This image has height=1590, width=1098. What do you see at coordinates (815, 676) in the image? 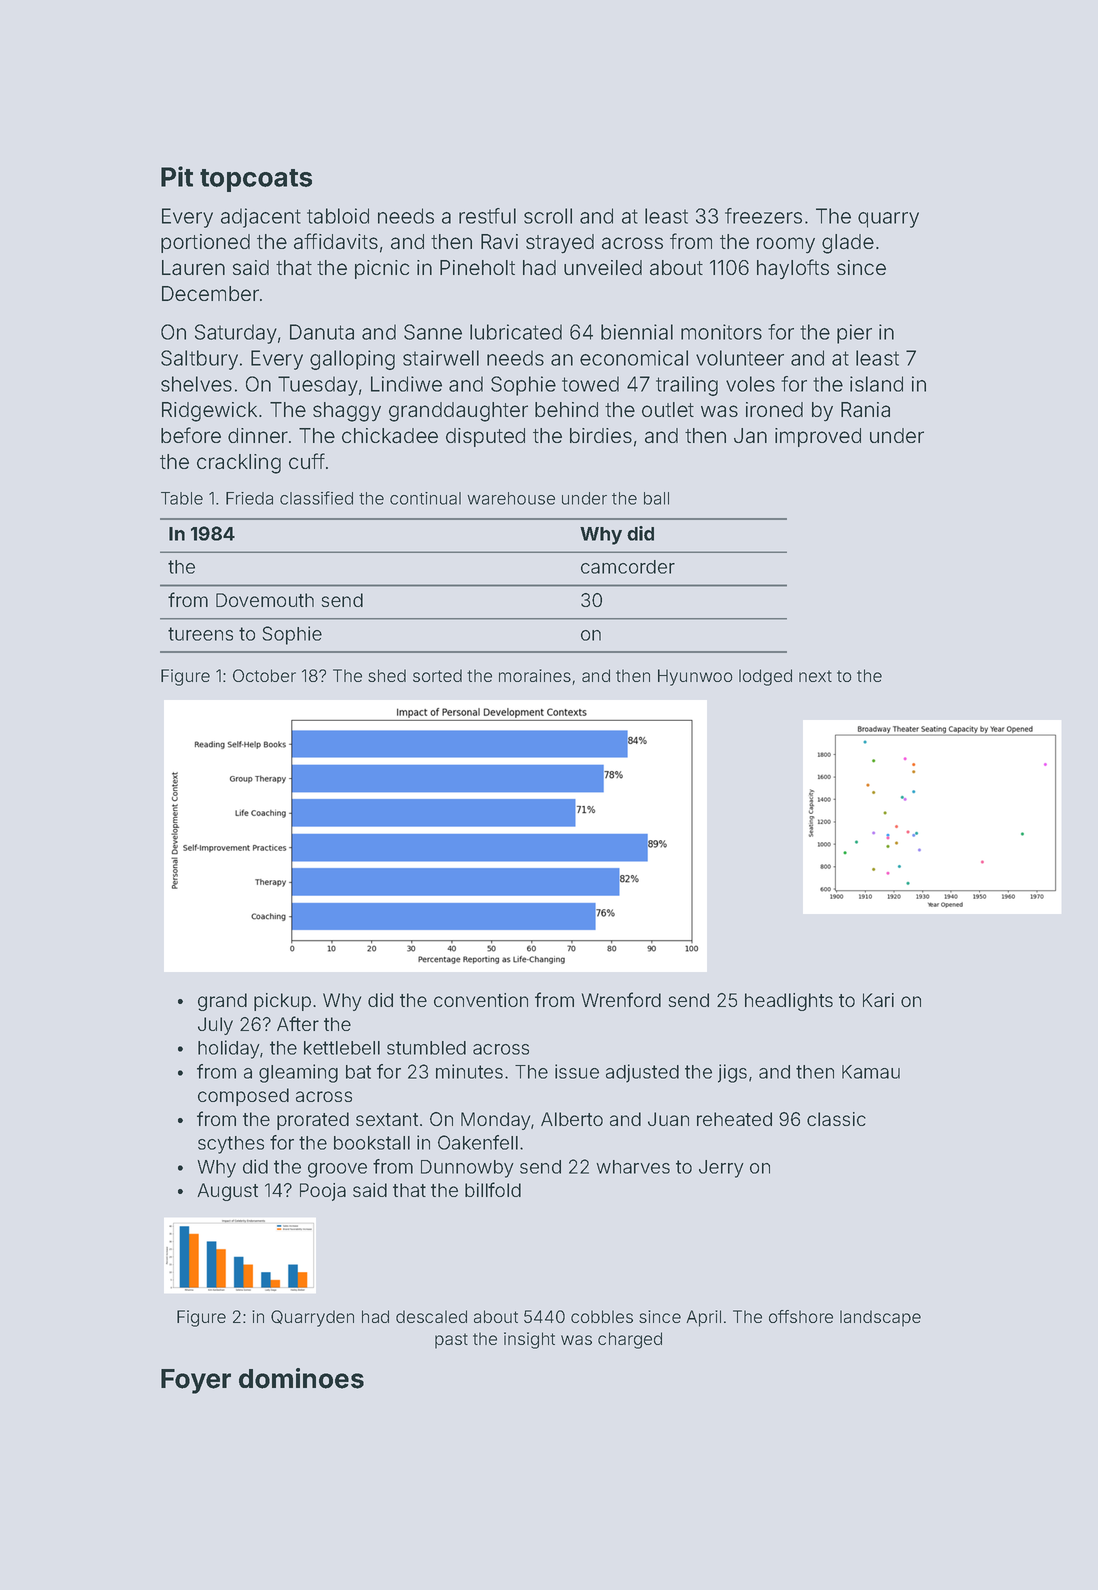
I see `next` at bounding box center [815, 676].
